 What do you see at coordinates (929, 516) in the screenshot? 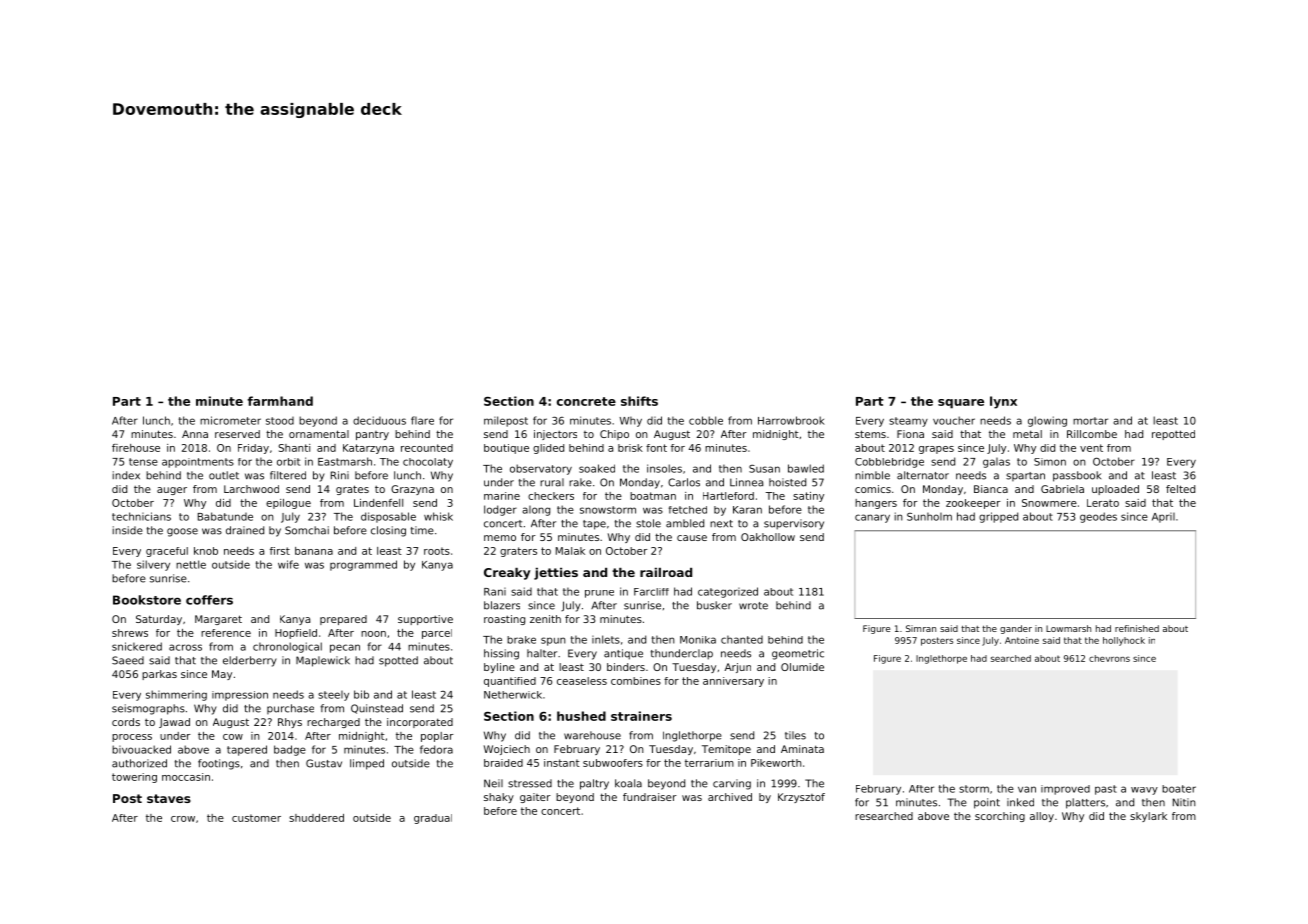
I see `Sunholm` at bounding box center [929, 516].
